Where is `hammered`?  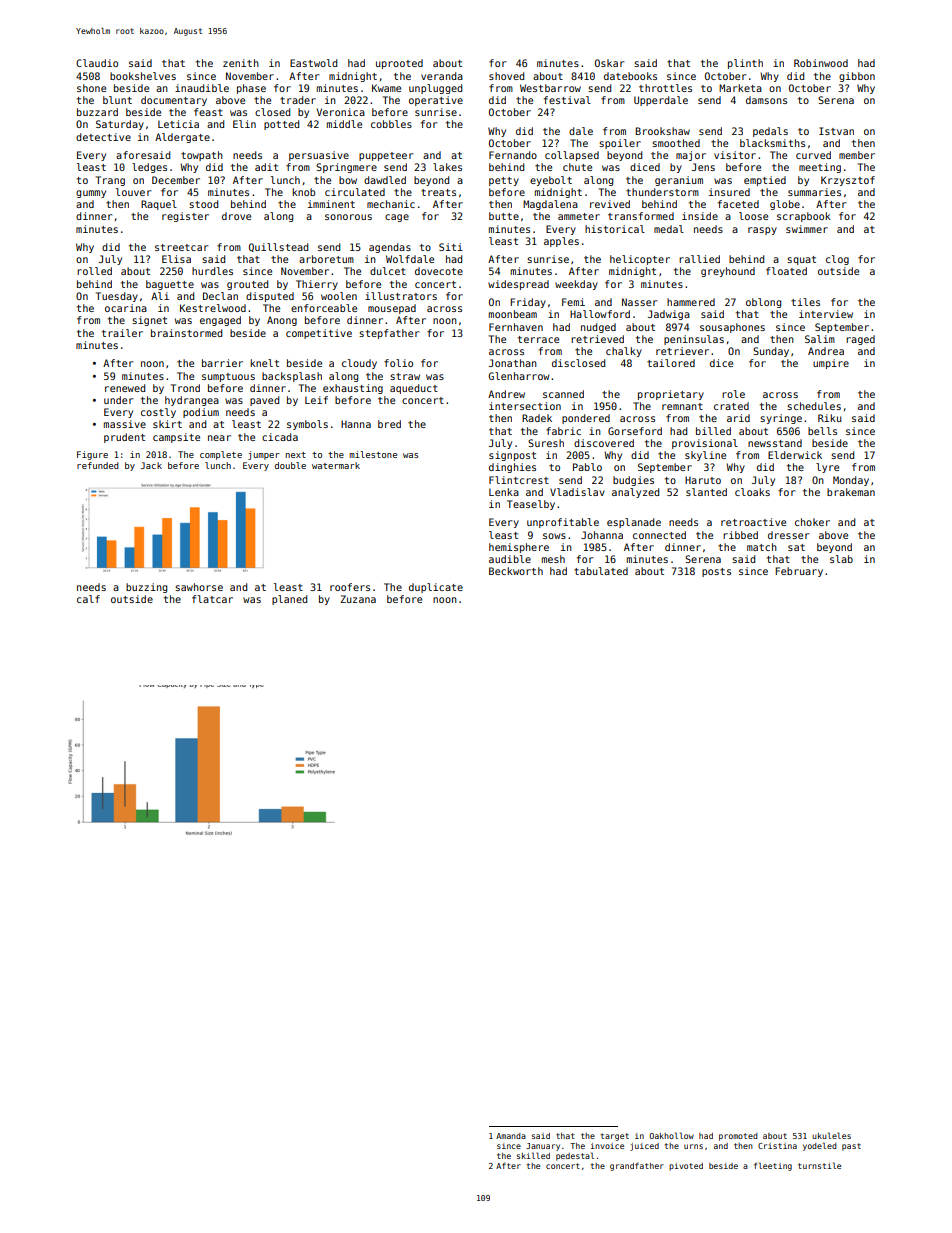 hammered is located at coordinates (691, 302).
